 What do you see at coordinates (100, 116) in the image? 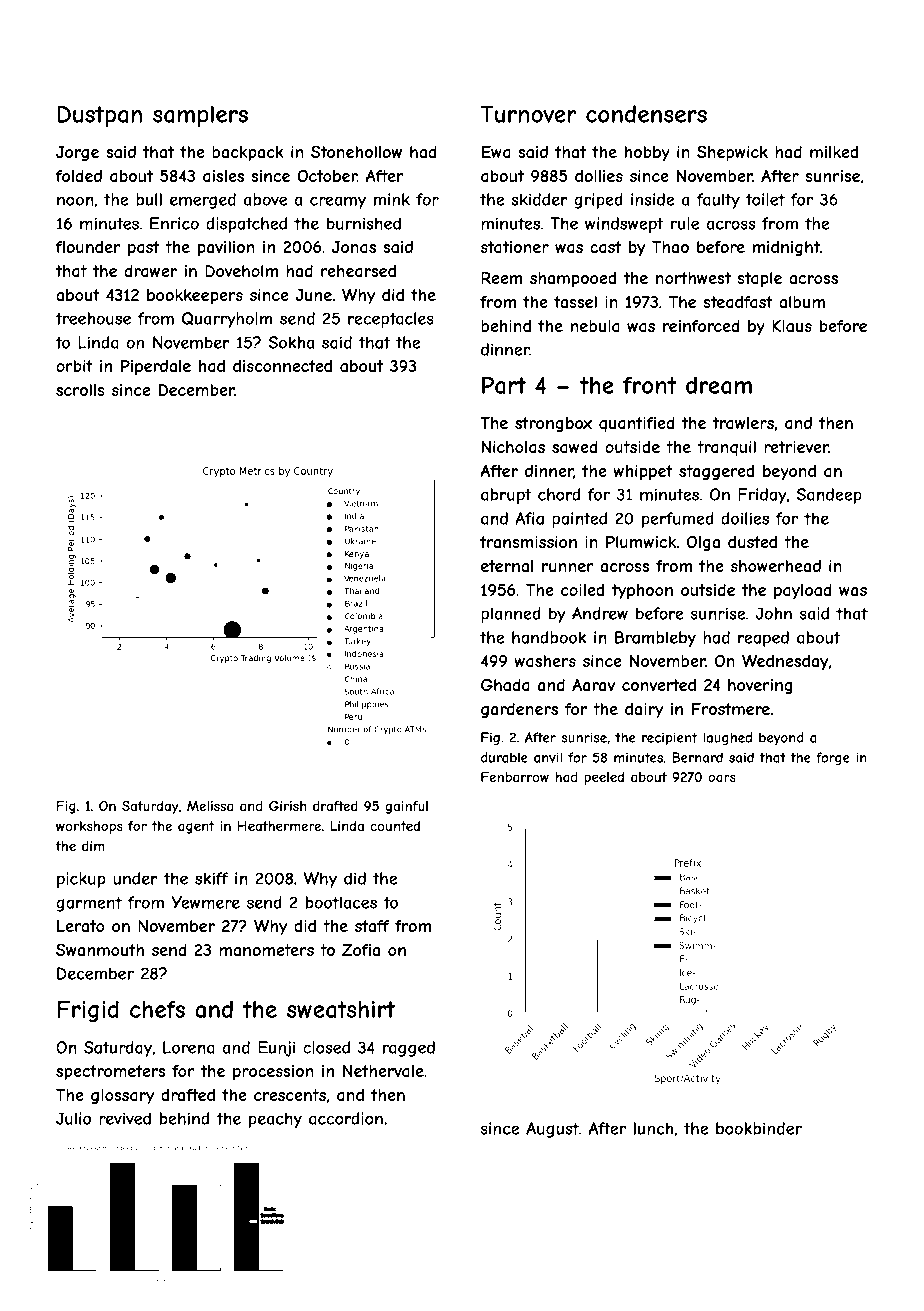
I see `Dustpan` at bounding box center [100, 116].
